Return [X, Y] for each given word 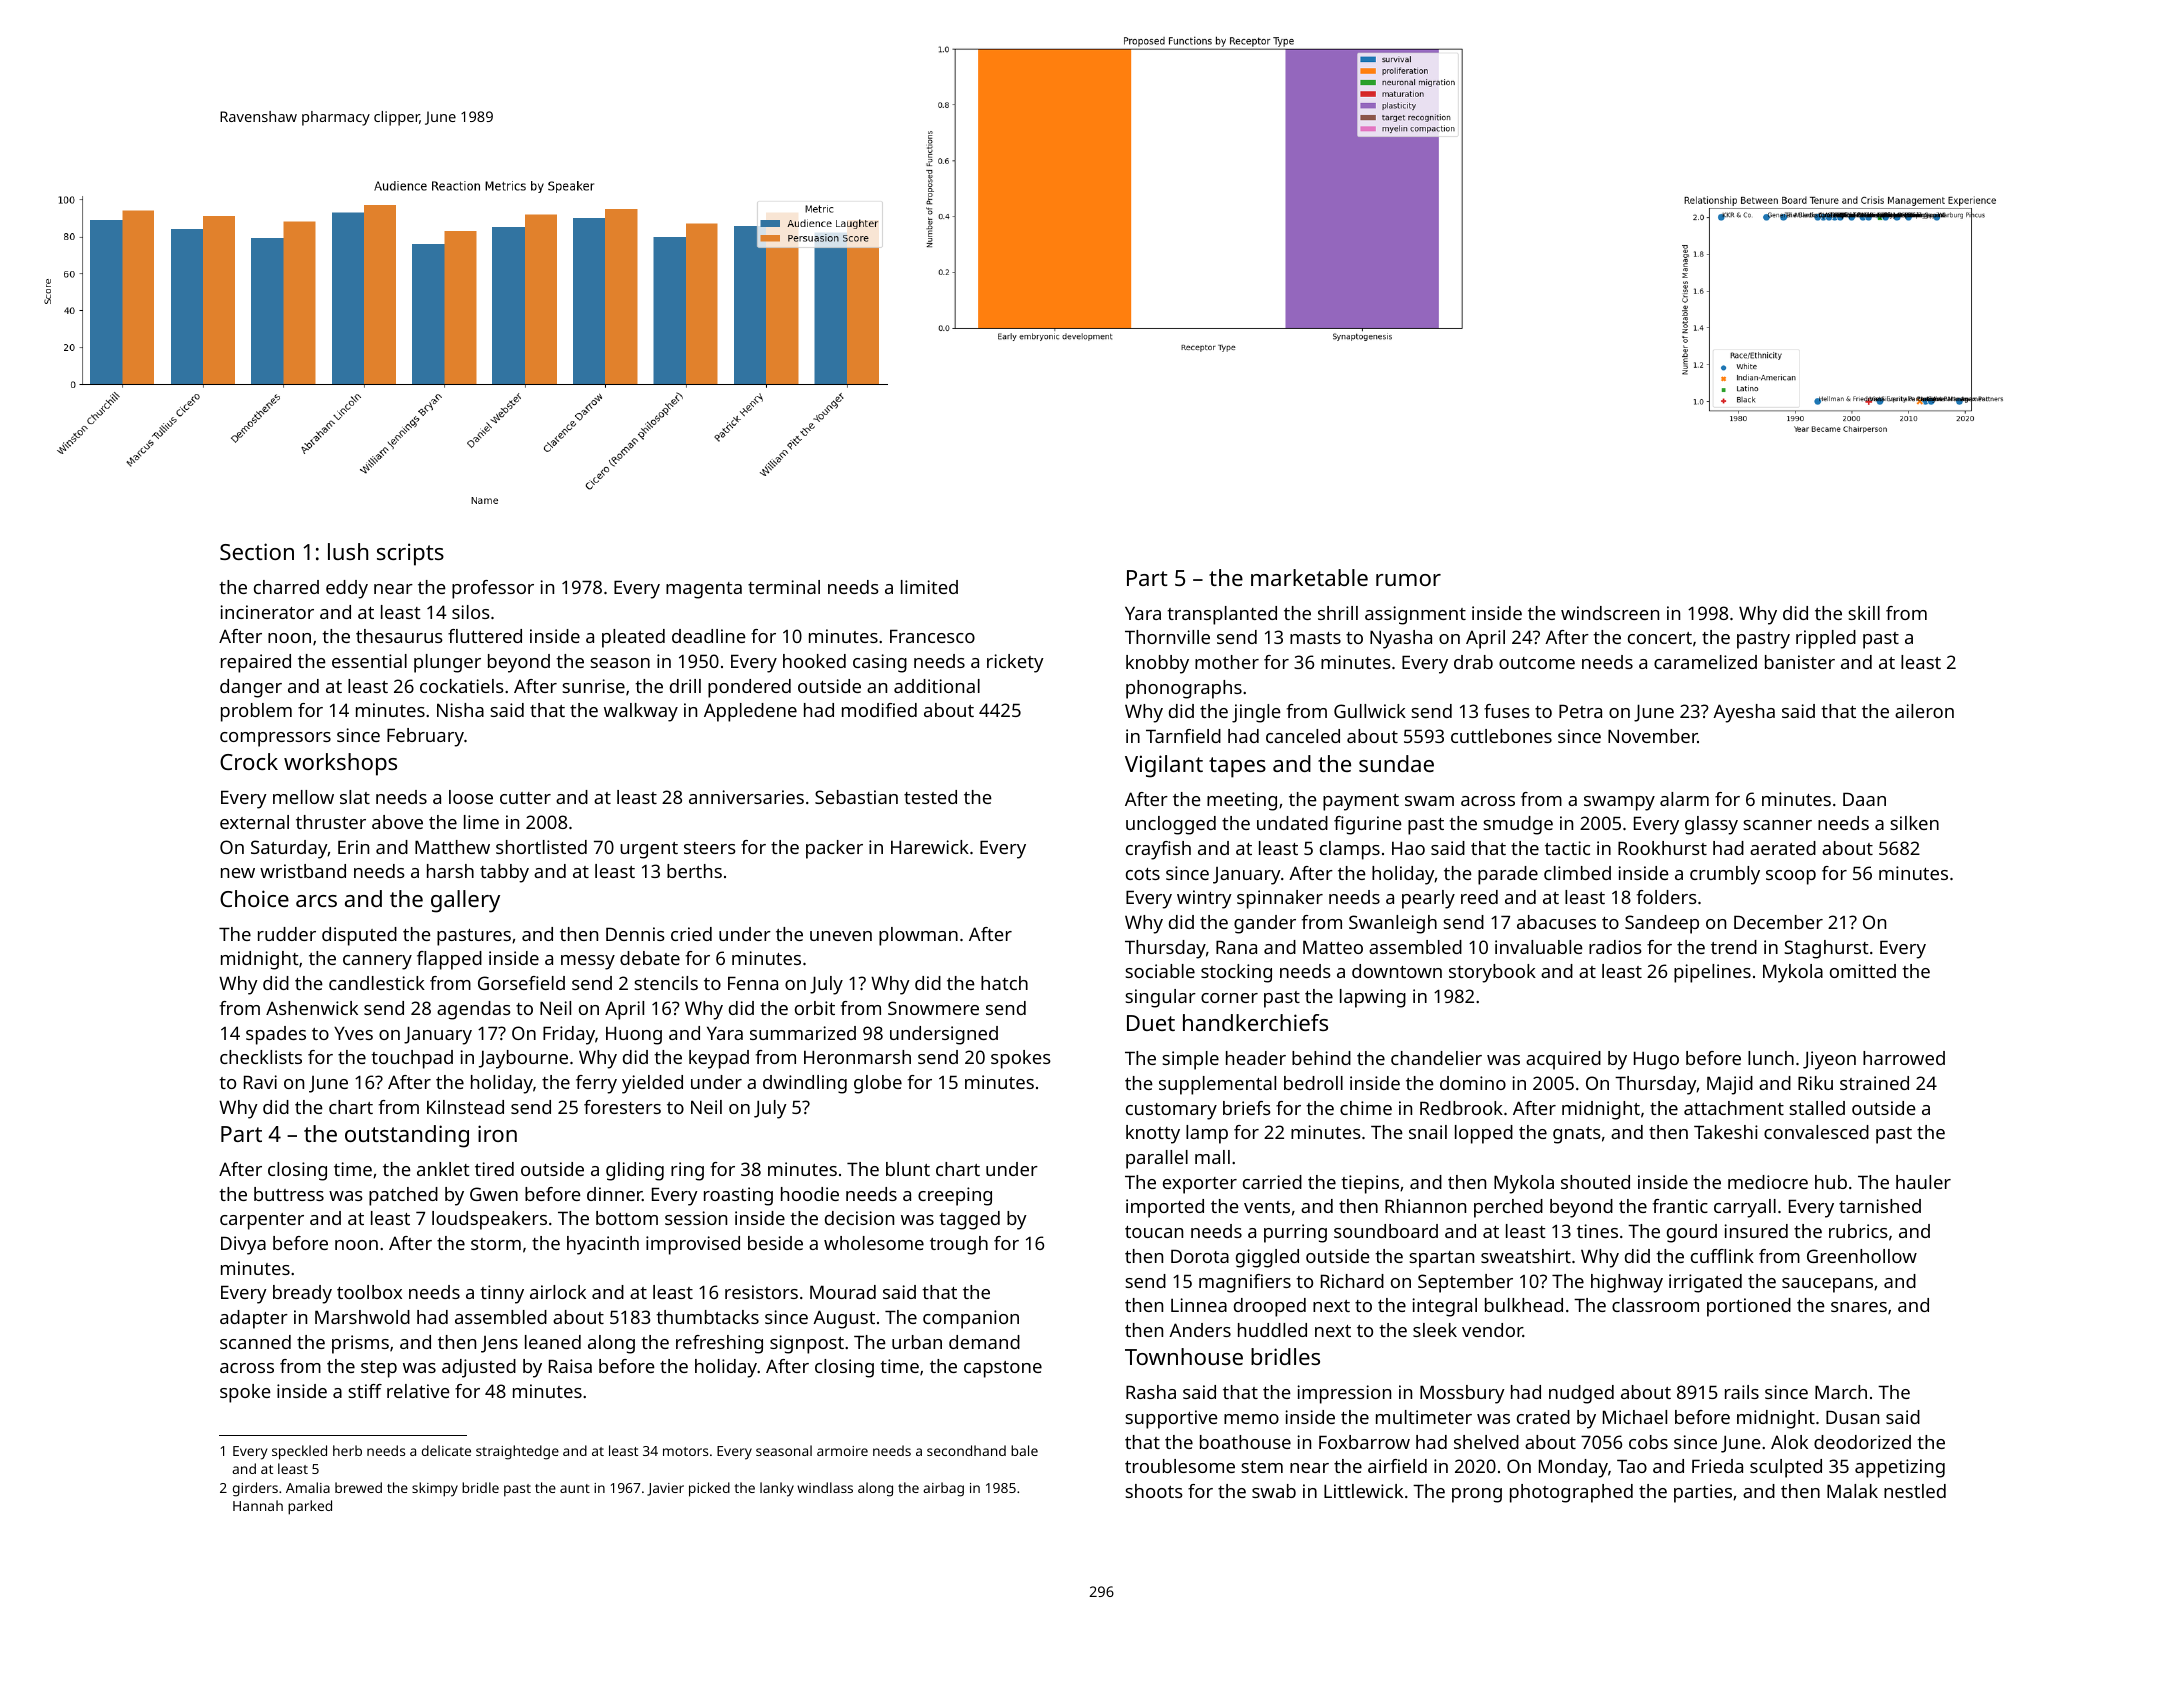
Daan [1864, 799]
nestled [1915, 1491]
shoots [1154, 1491]
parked [310, 1507]
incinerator [267, 612]
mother [1227, 662]
